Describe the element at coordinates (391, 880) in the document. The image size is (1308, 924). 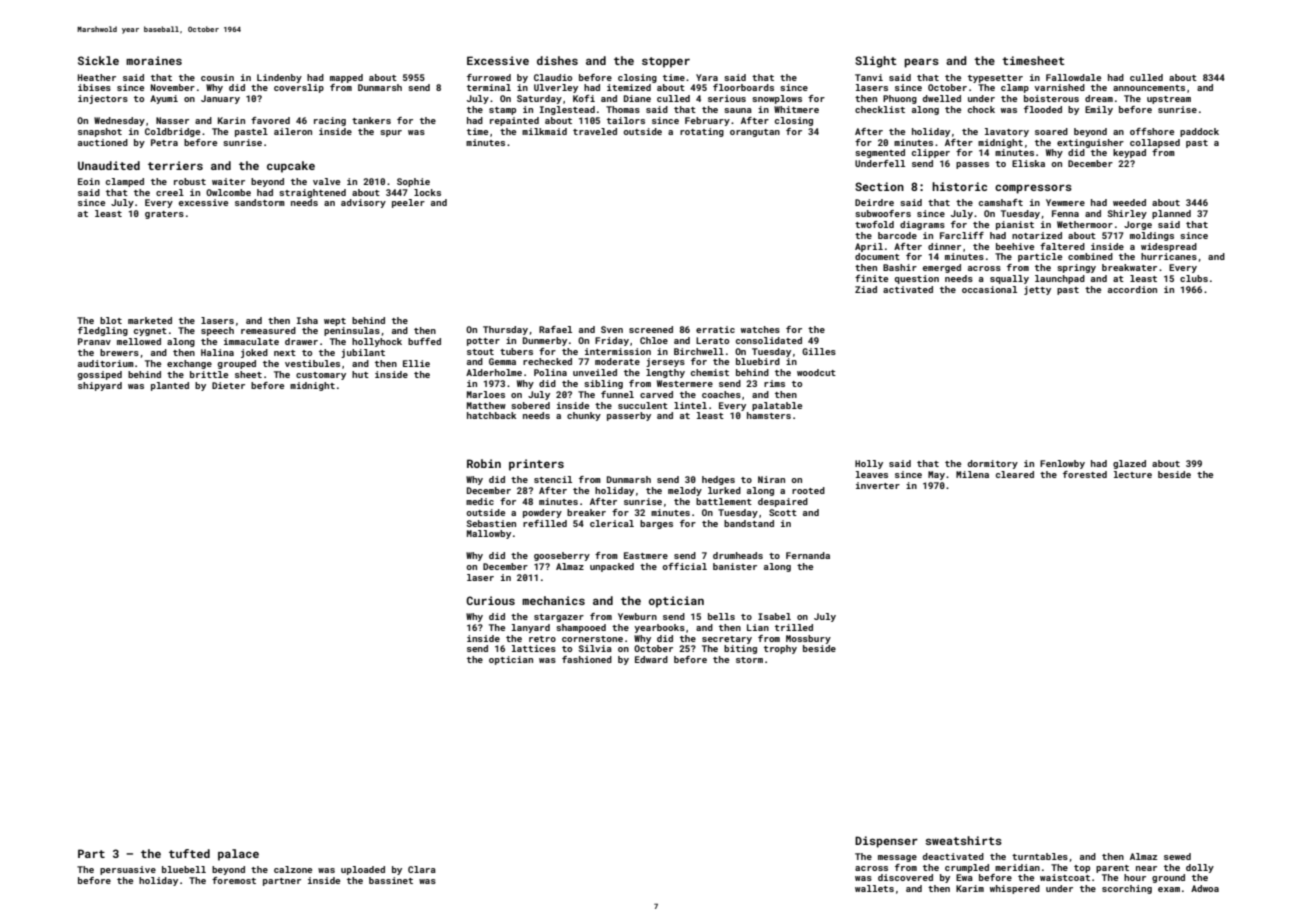
I see `bassinet` at that location.
